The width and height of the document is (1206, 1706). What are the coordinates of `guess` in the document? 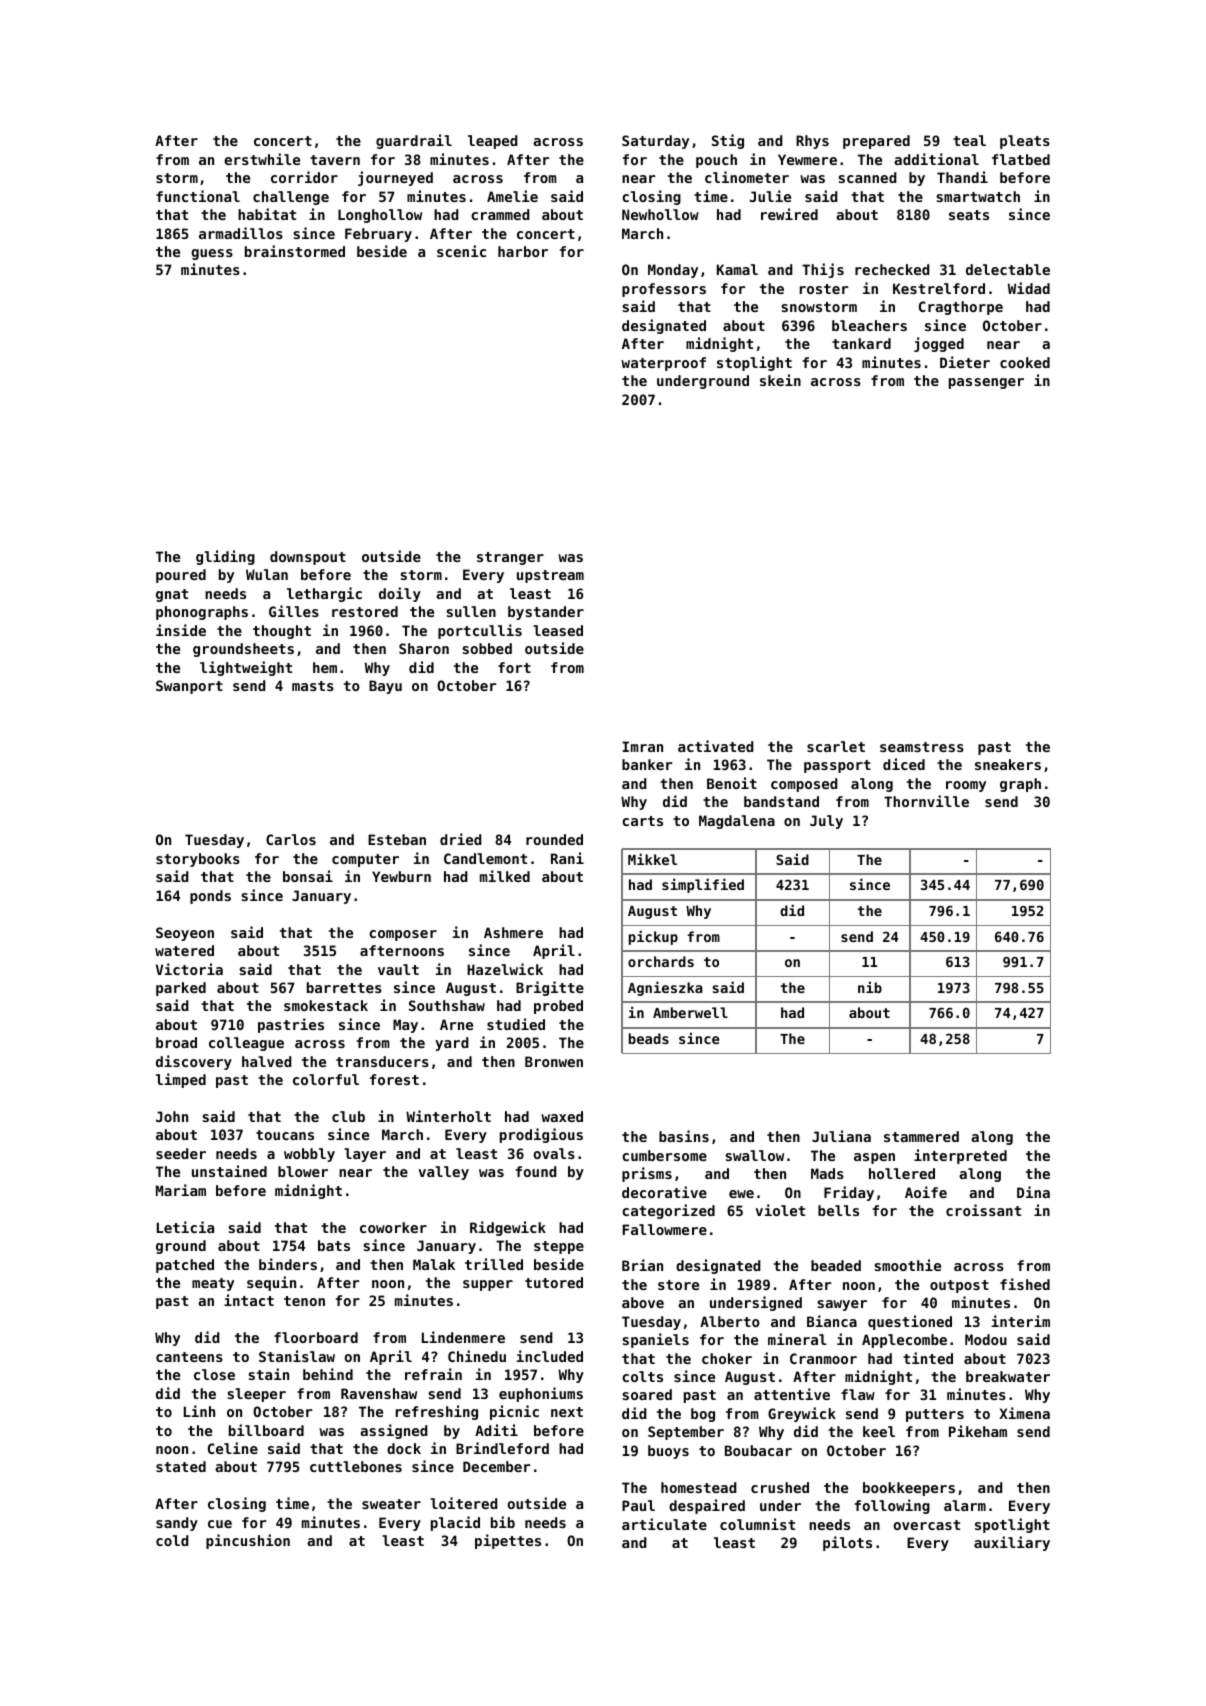 It's located at (212, 254).
